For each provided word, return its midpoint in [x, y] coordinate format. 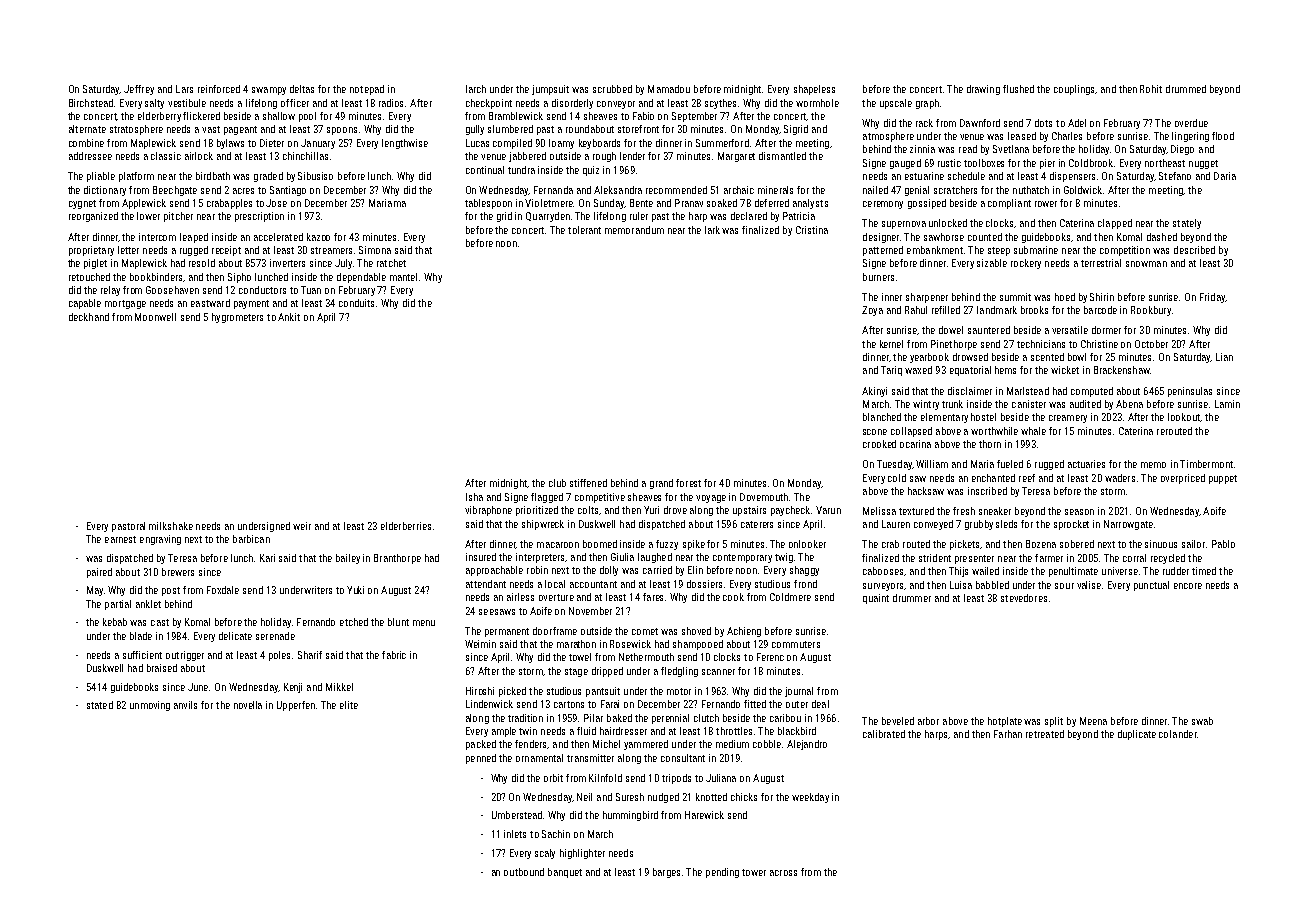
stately [1187, 224]
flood [1223, 136]
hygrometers [237, 318]
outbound [524, 872]
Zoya [872, 311]
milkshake [171, 526]
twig [784, 558]
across [783, 873]
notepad [367, 90]
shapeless [814, 90]
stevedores [1024, 598]
